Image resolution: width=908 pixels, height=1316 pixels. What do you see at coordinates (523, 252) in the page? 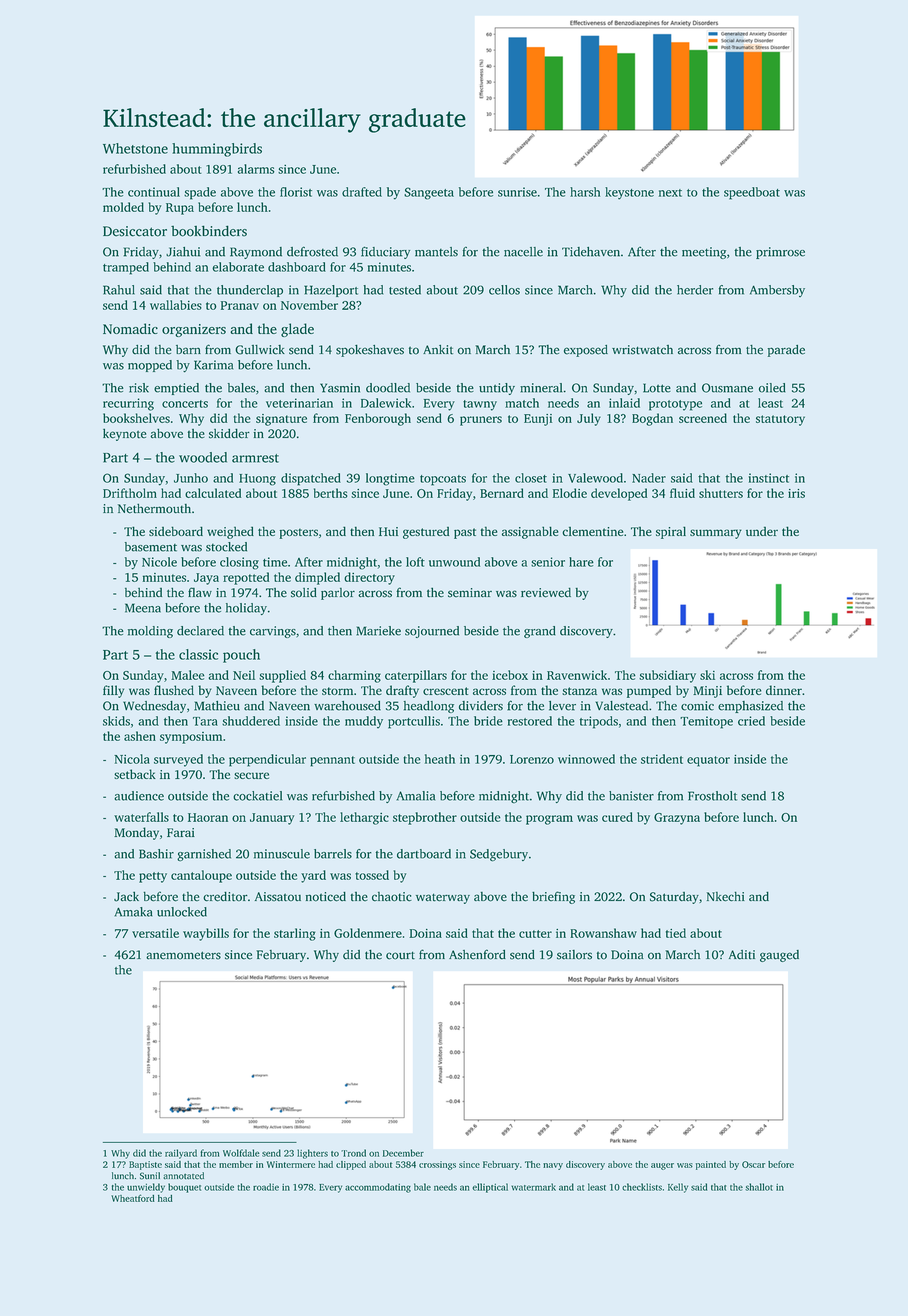
I see `nacelle` at bounding box center [523, 252].
